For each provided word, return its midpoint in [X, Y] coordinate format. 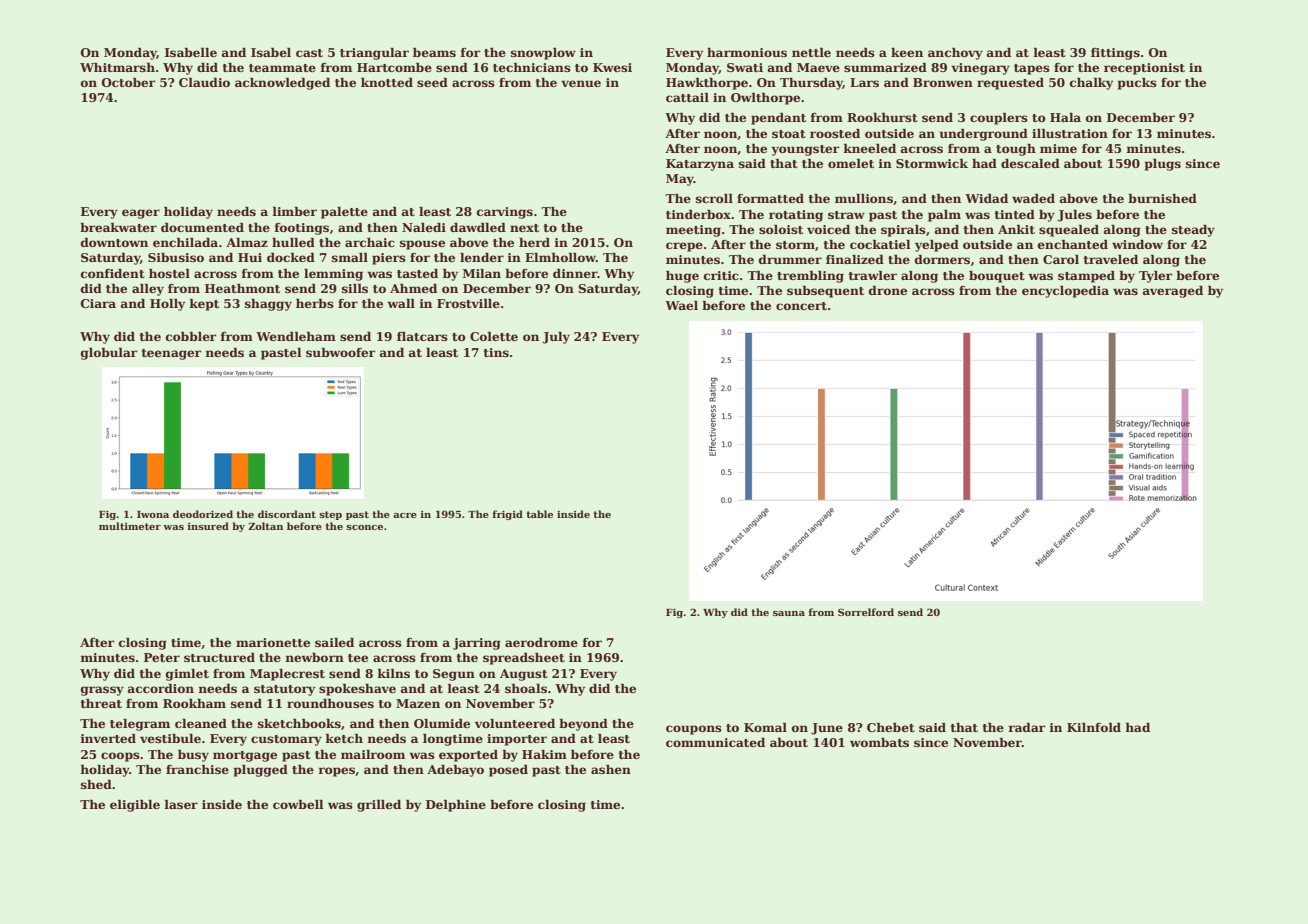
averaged [1173, 292]
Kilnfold [1094, 727]
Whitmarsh [117, 67]
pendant [778, 119]
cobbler [191, 336]
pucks [1137, 84]
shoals [526, 688]
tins [496, 352]
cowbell [298, 804]
